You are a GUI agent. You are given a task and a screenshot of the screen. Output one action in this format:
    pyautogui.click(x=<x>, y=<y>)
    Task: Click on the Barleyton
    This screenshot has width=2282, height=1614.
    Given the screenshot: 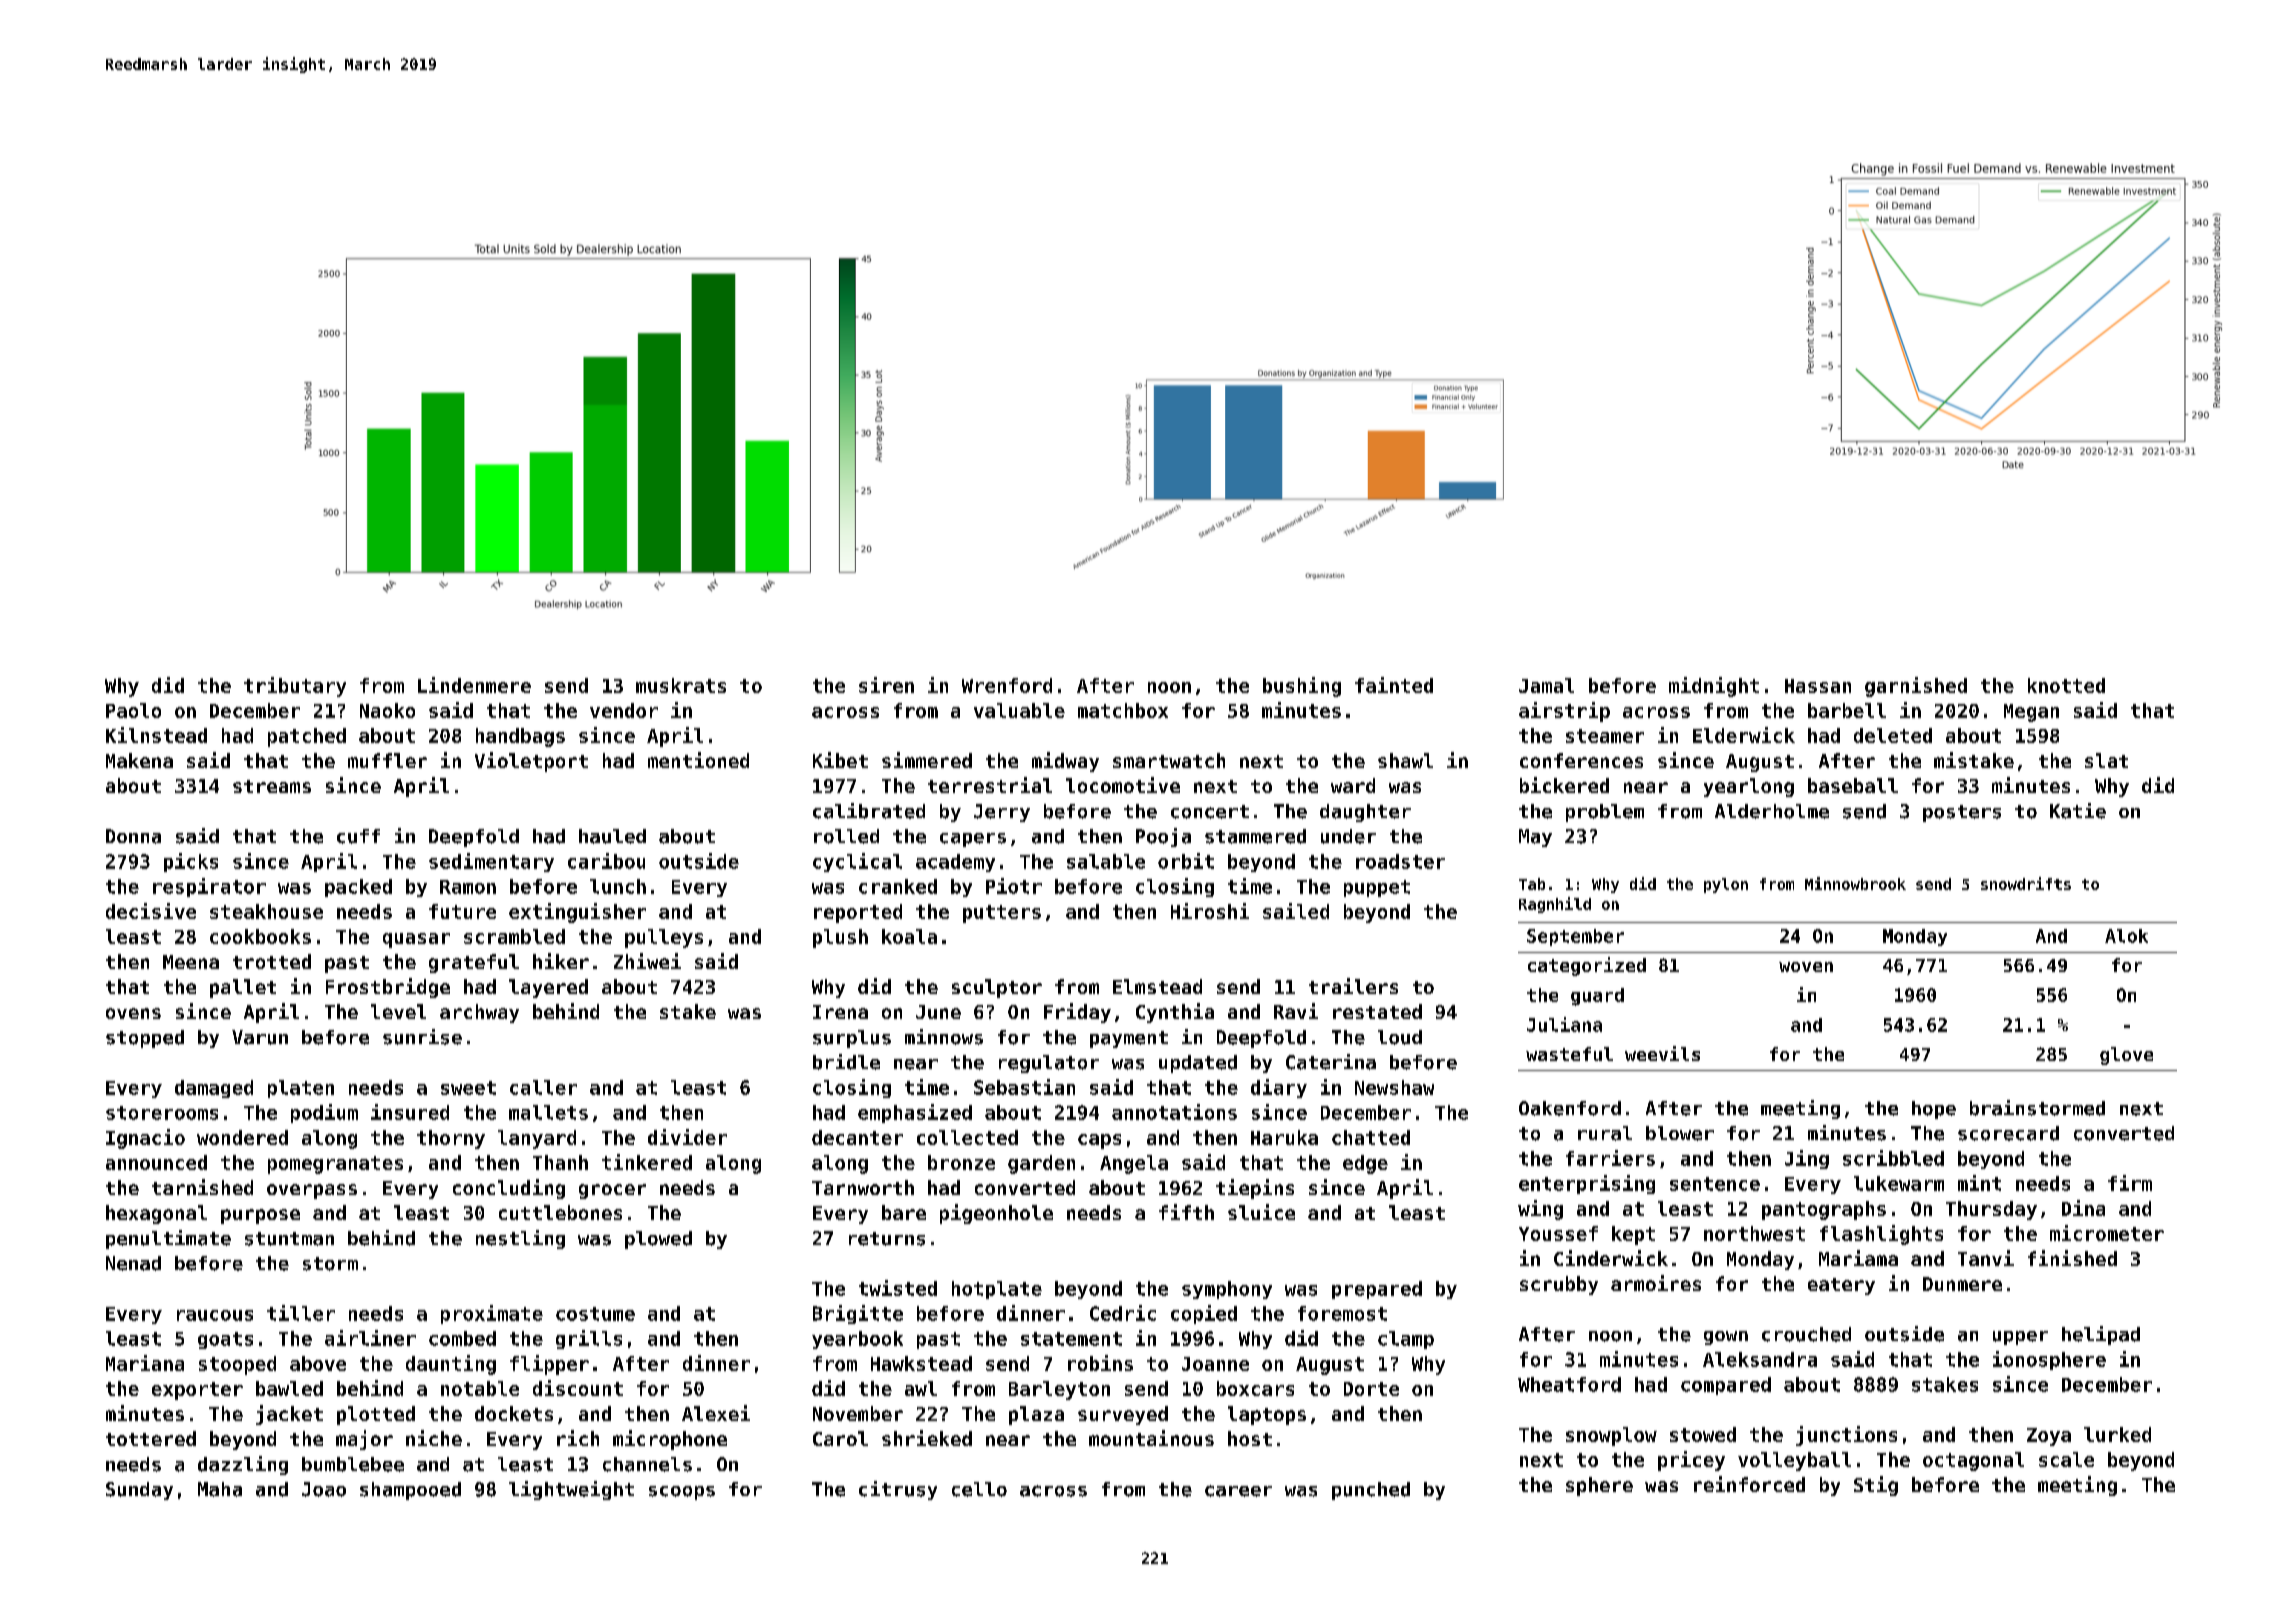 What is the action you would take?
    pyautogui.click(x=1059, y=1390)
